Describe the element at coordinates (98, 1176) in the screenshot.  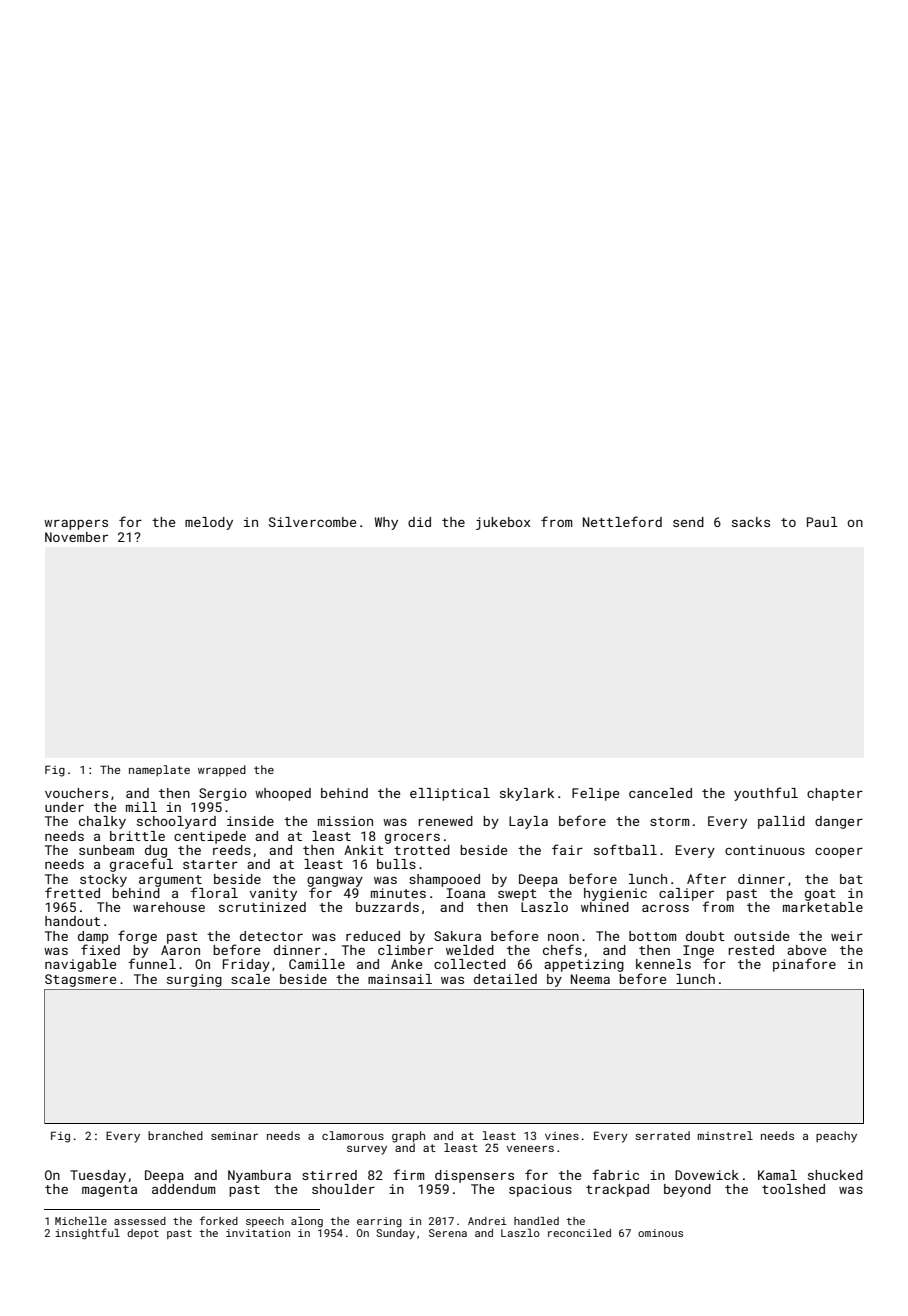
I see `Tuesday` at that location.
